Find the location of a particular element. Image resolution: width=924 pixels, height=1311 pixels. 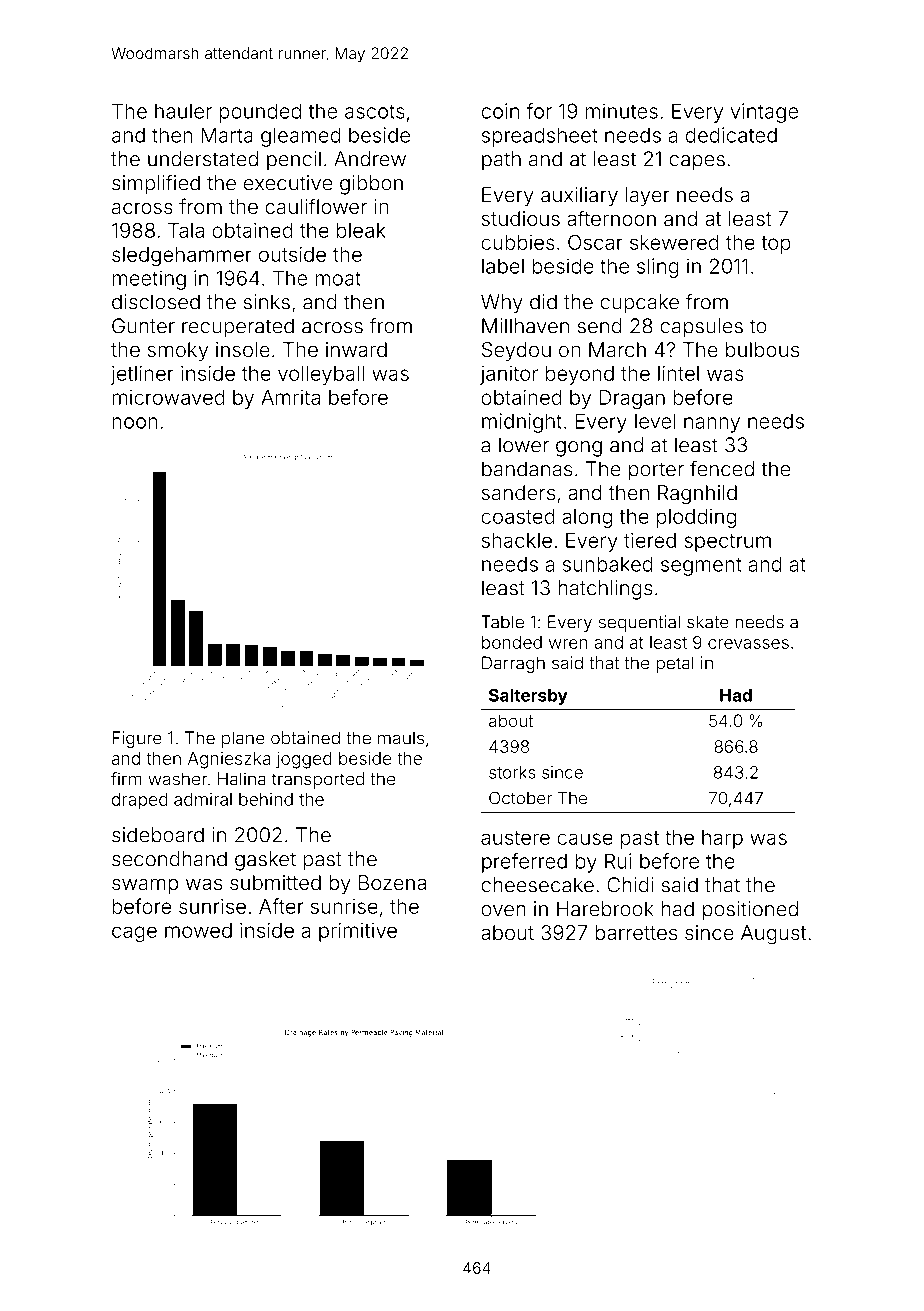

mowed is located at coordinates (198, 930).
